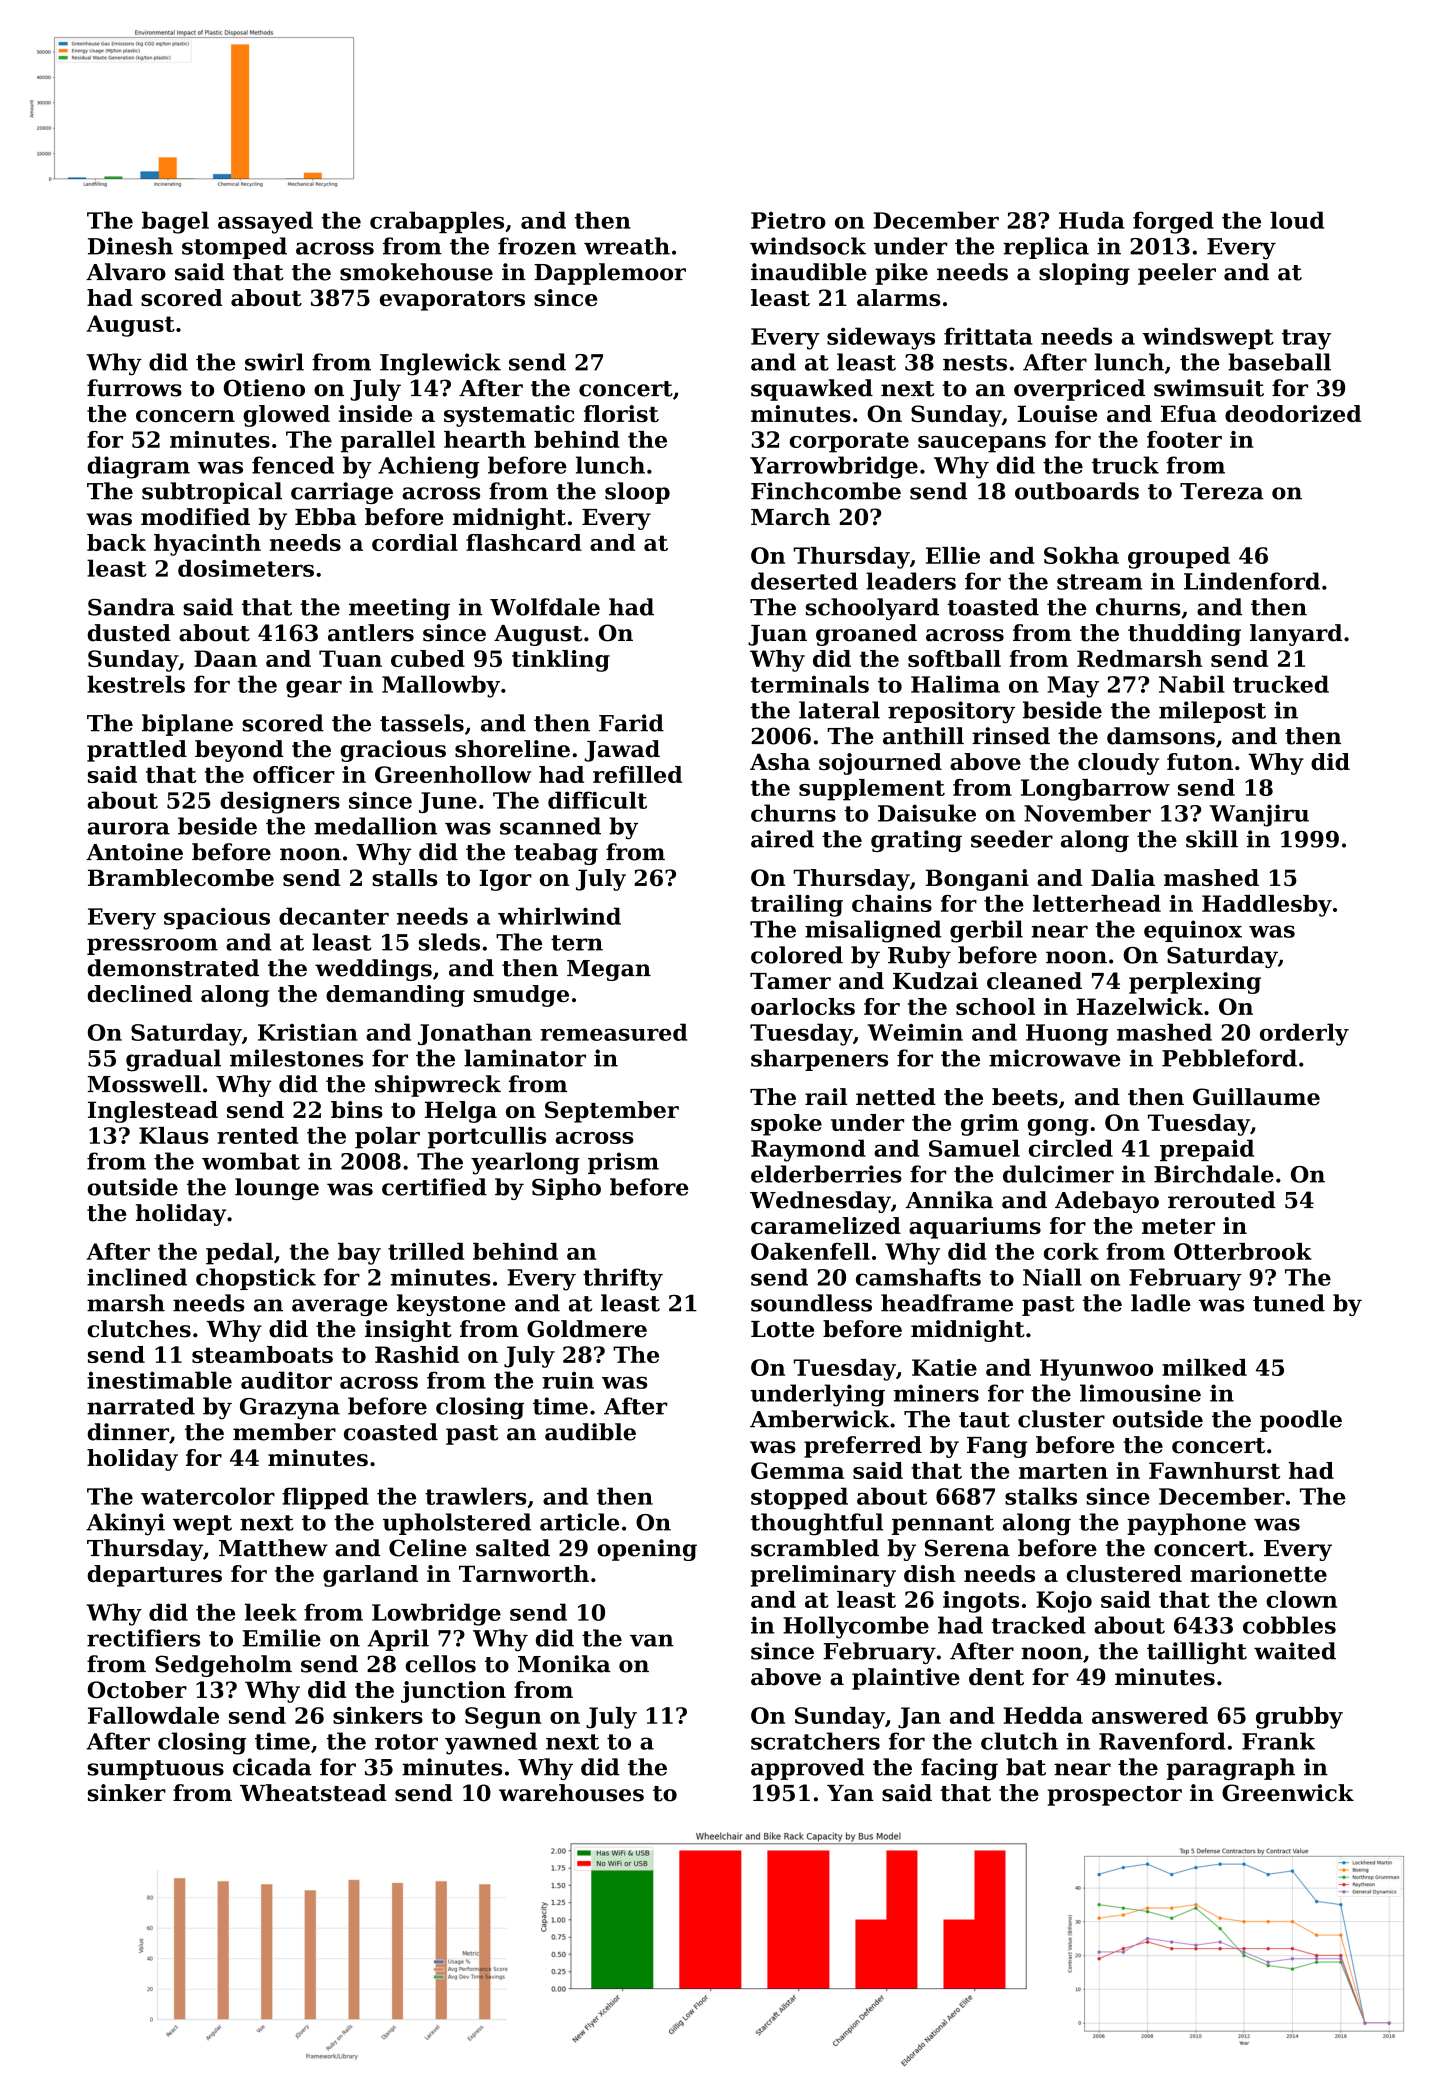  I want to click on warehouses, so click(571, 1793).
